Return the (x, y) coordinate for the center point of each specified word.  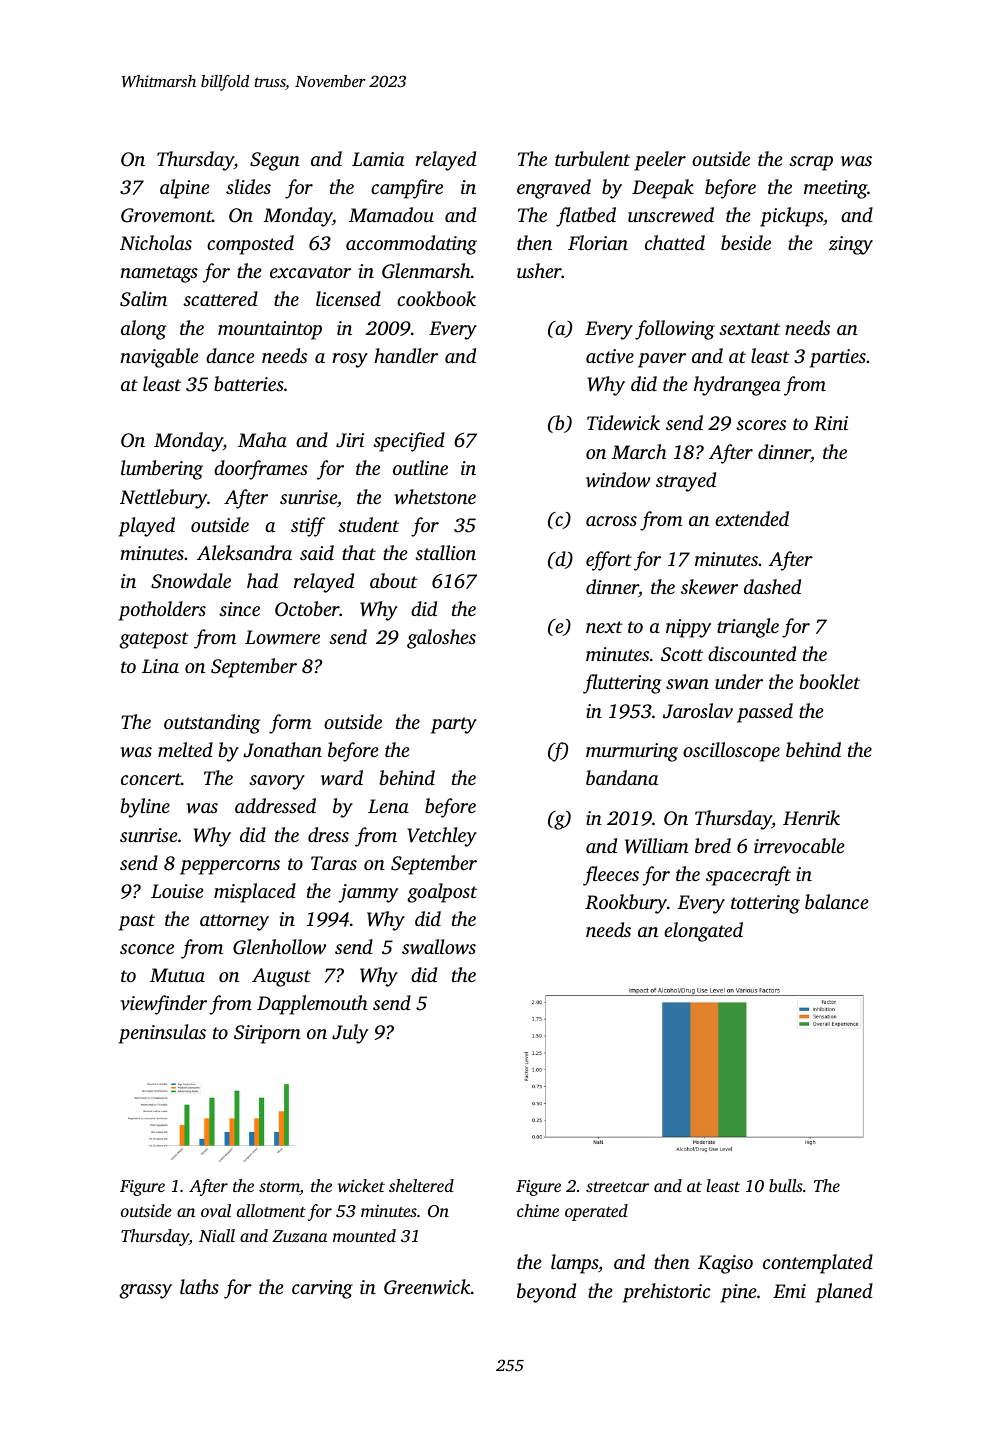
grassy (145, 1291)
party (454, 725)
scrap (811, 163)
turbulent (592, 158)
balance (837, 901)
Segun (275, 161)
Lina (160, 666)
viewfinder (163, 1005)
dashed (772, 586)
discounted (752, 653)
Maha (262, 439)
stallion (445, 552)
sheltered (421, 1185)
